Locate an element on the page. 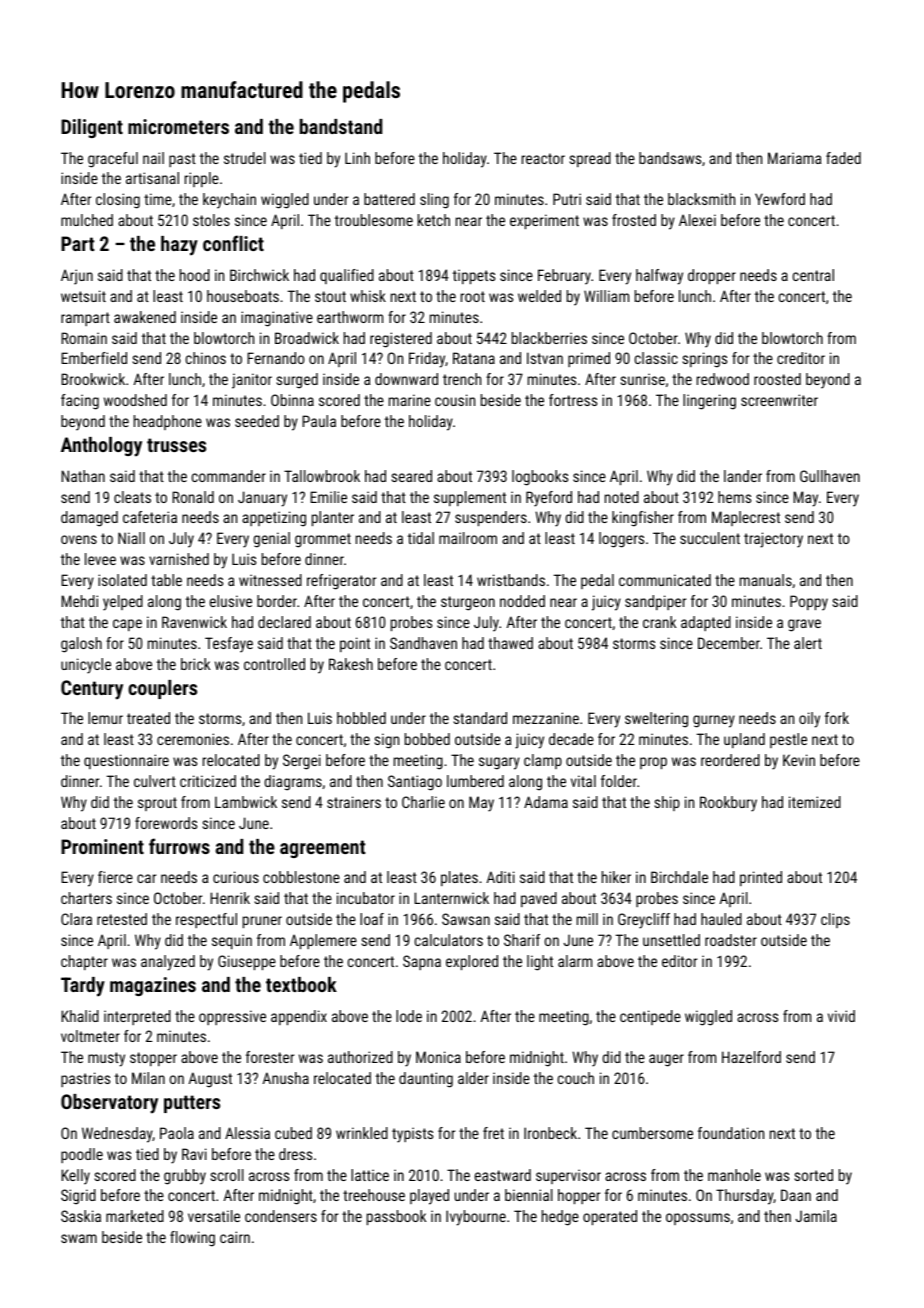  seared is located at coordinates (412, 476).
